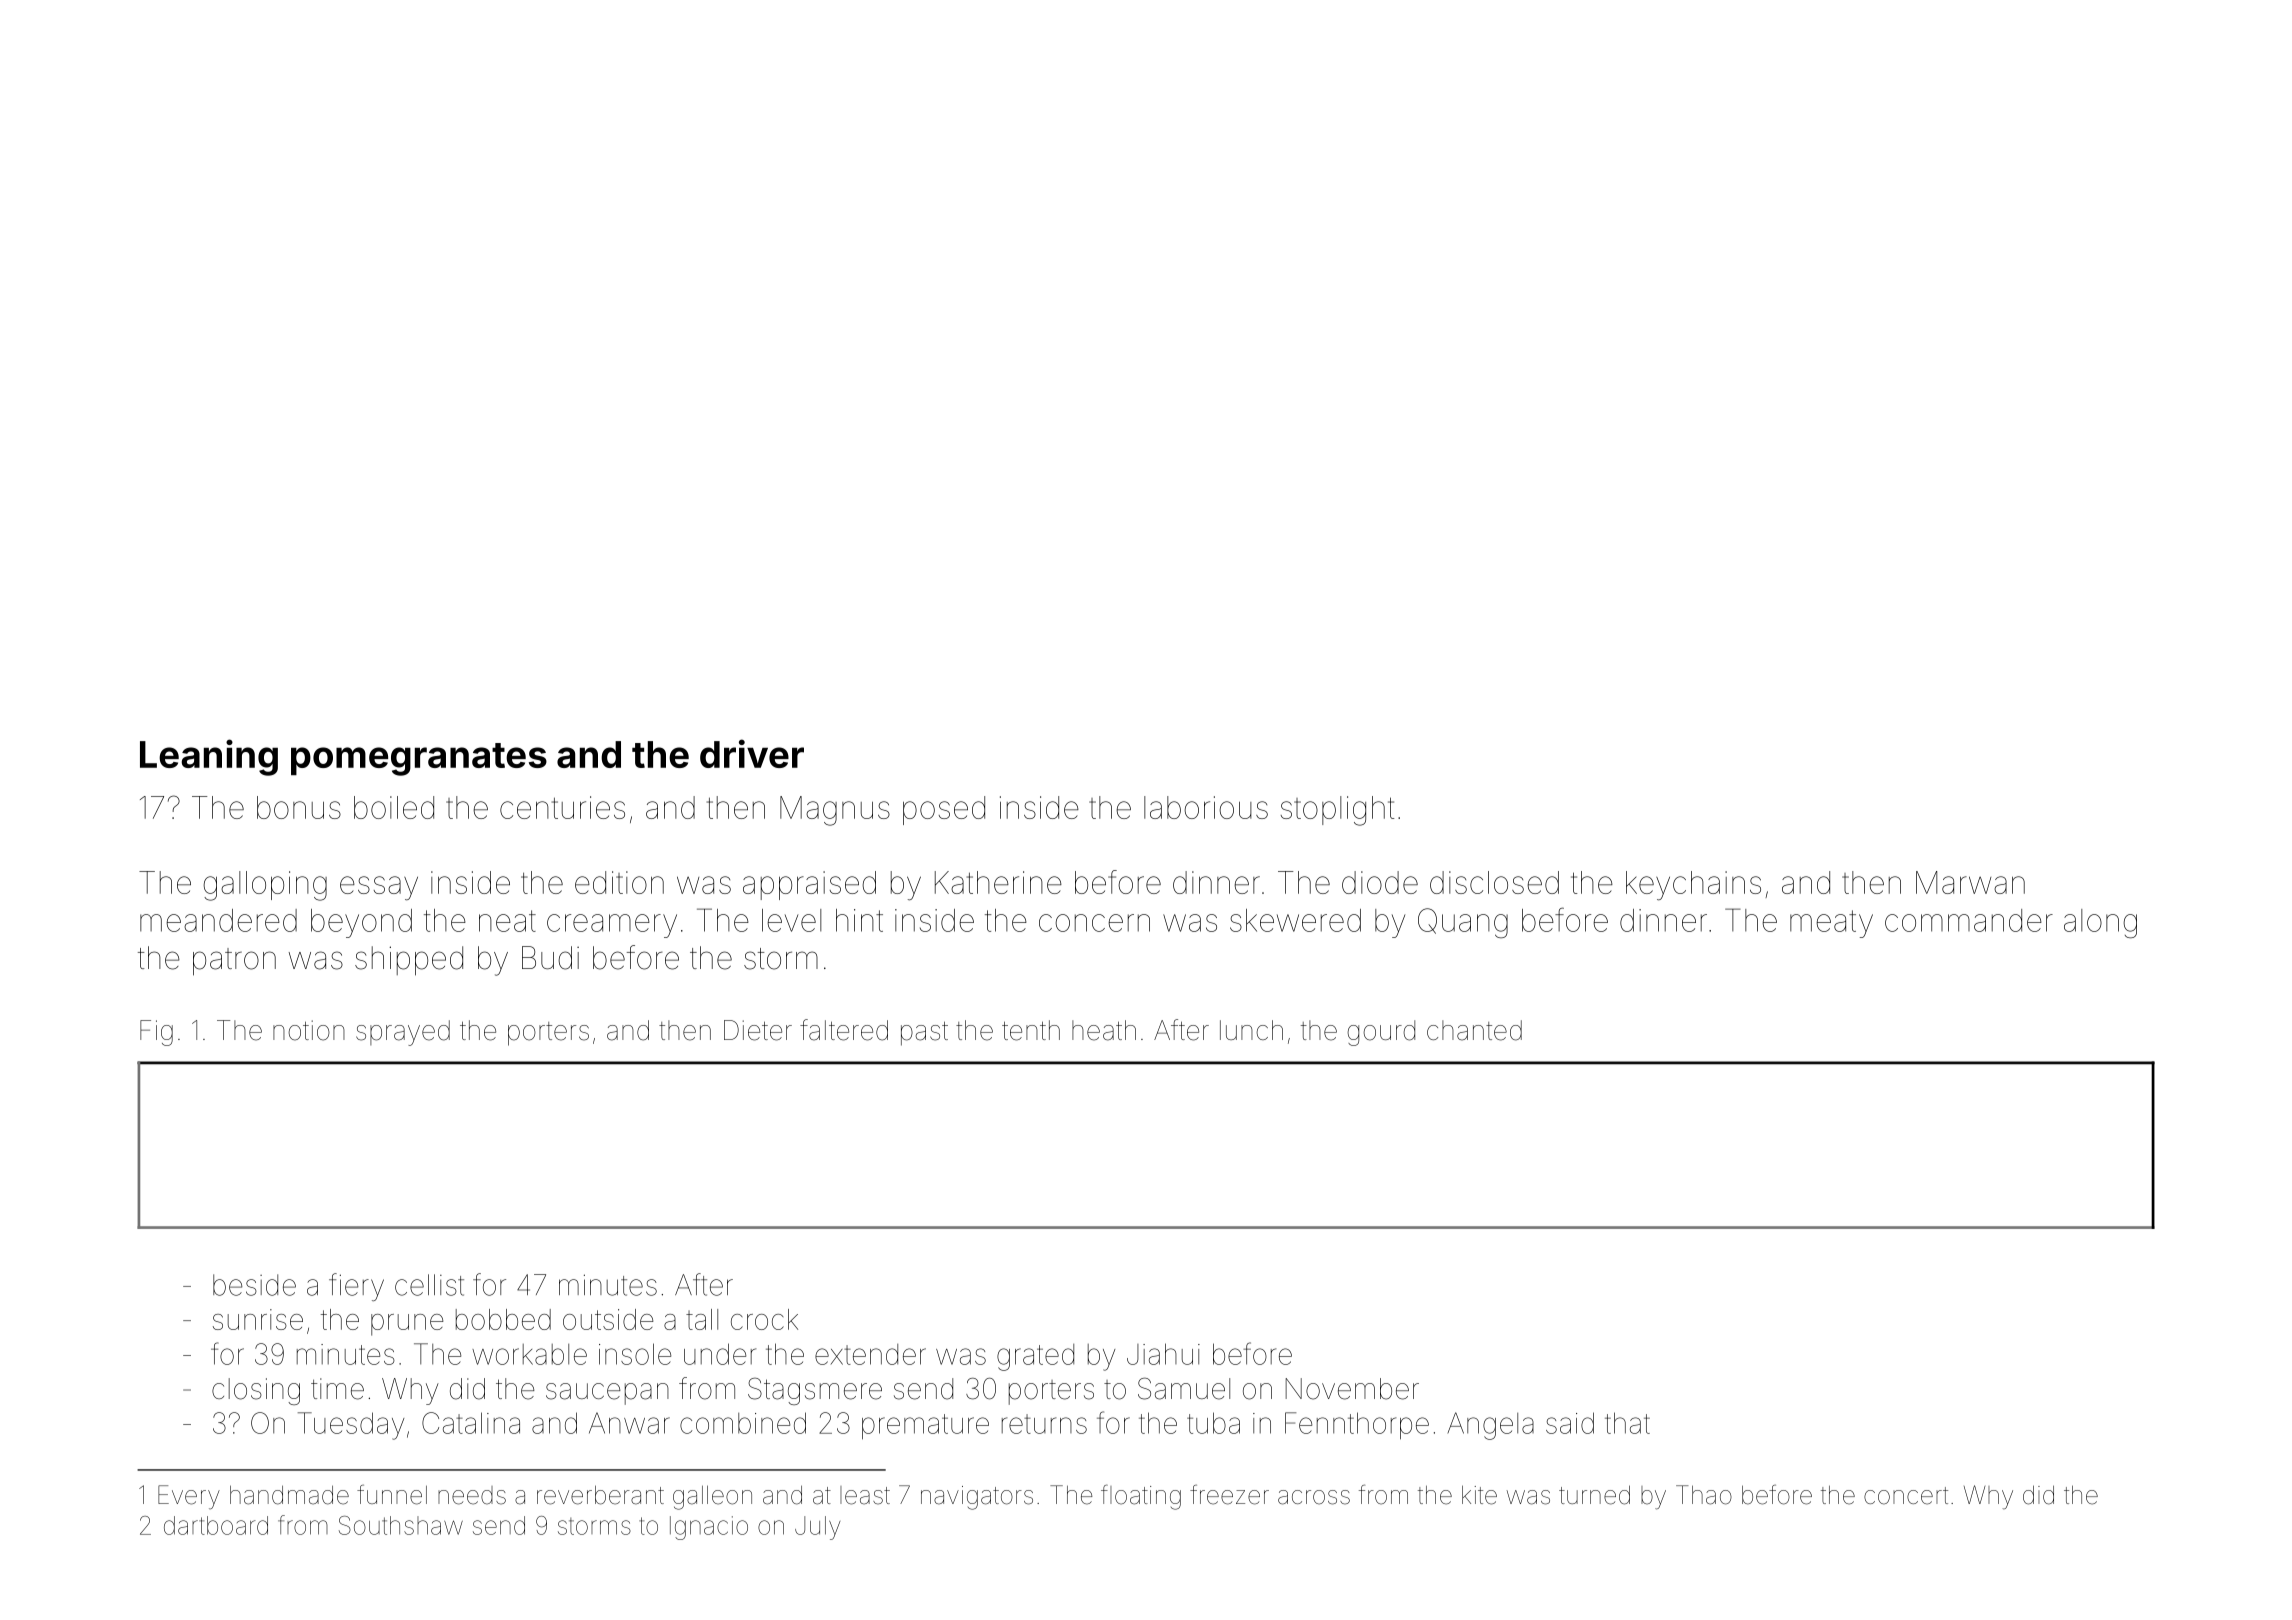 The image size is (2292, 1620). What do you see at coordinates (1035, 1357) in the screenshot?
I see `grated` at bounding box center [1035, 1357].
